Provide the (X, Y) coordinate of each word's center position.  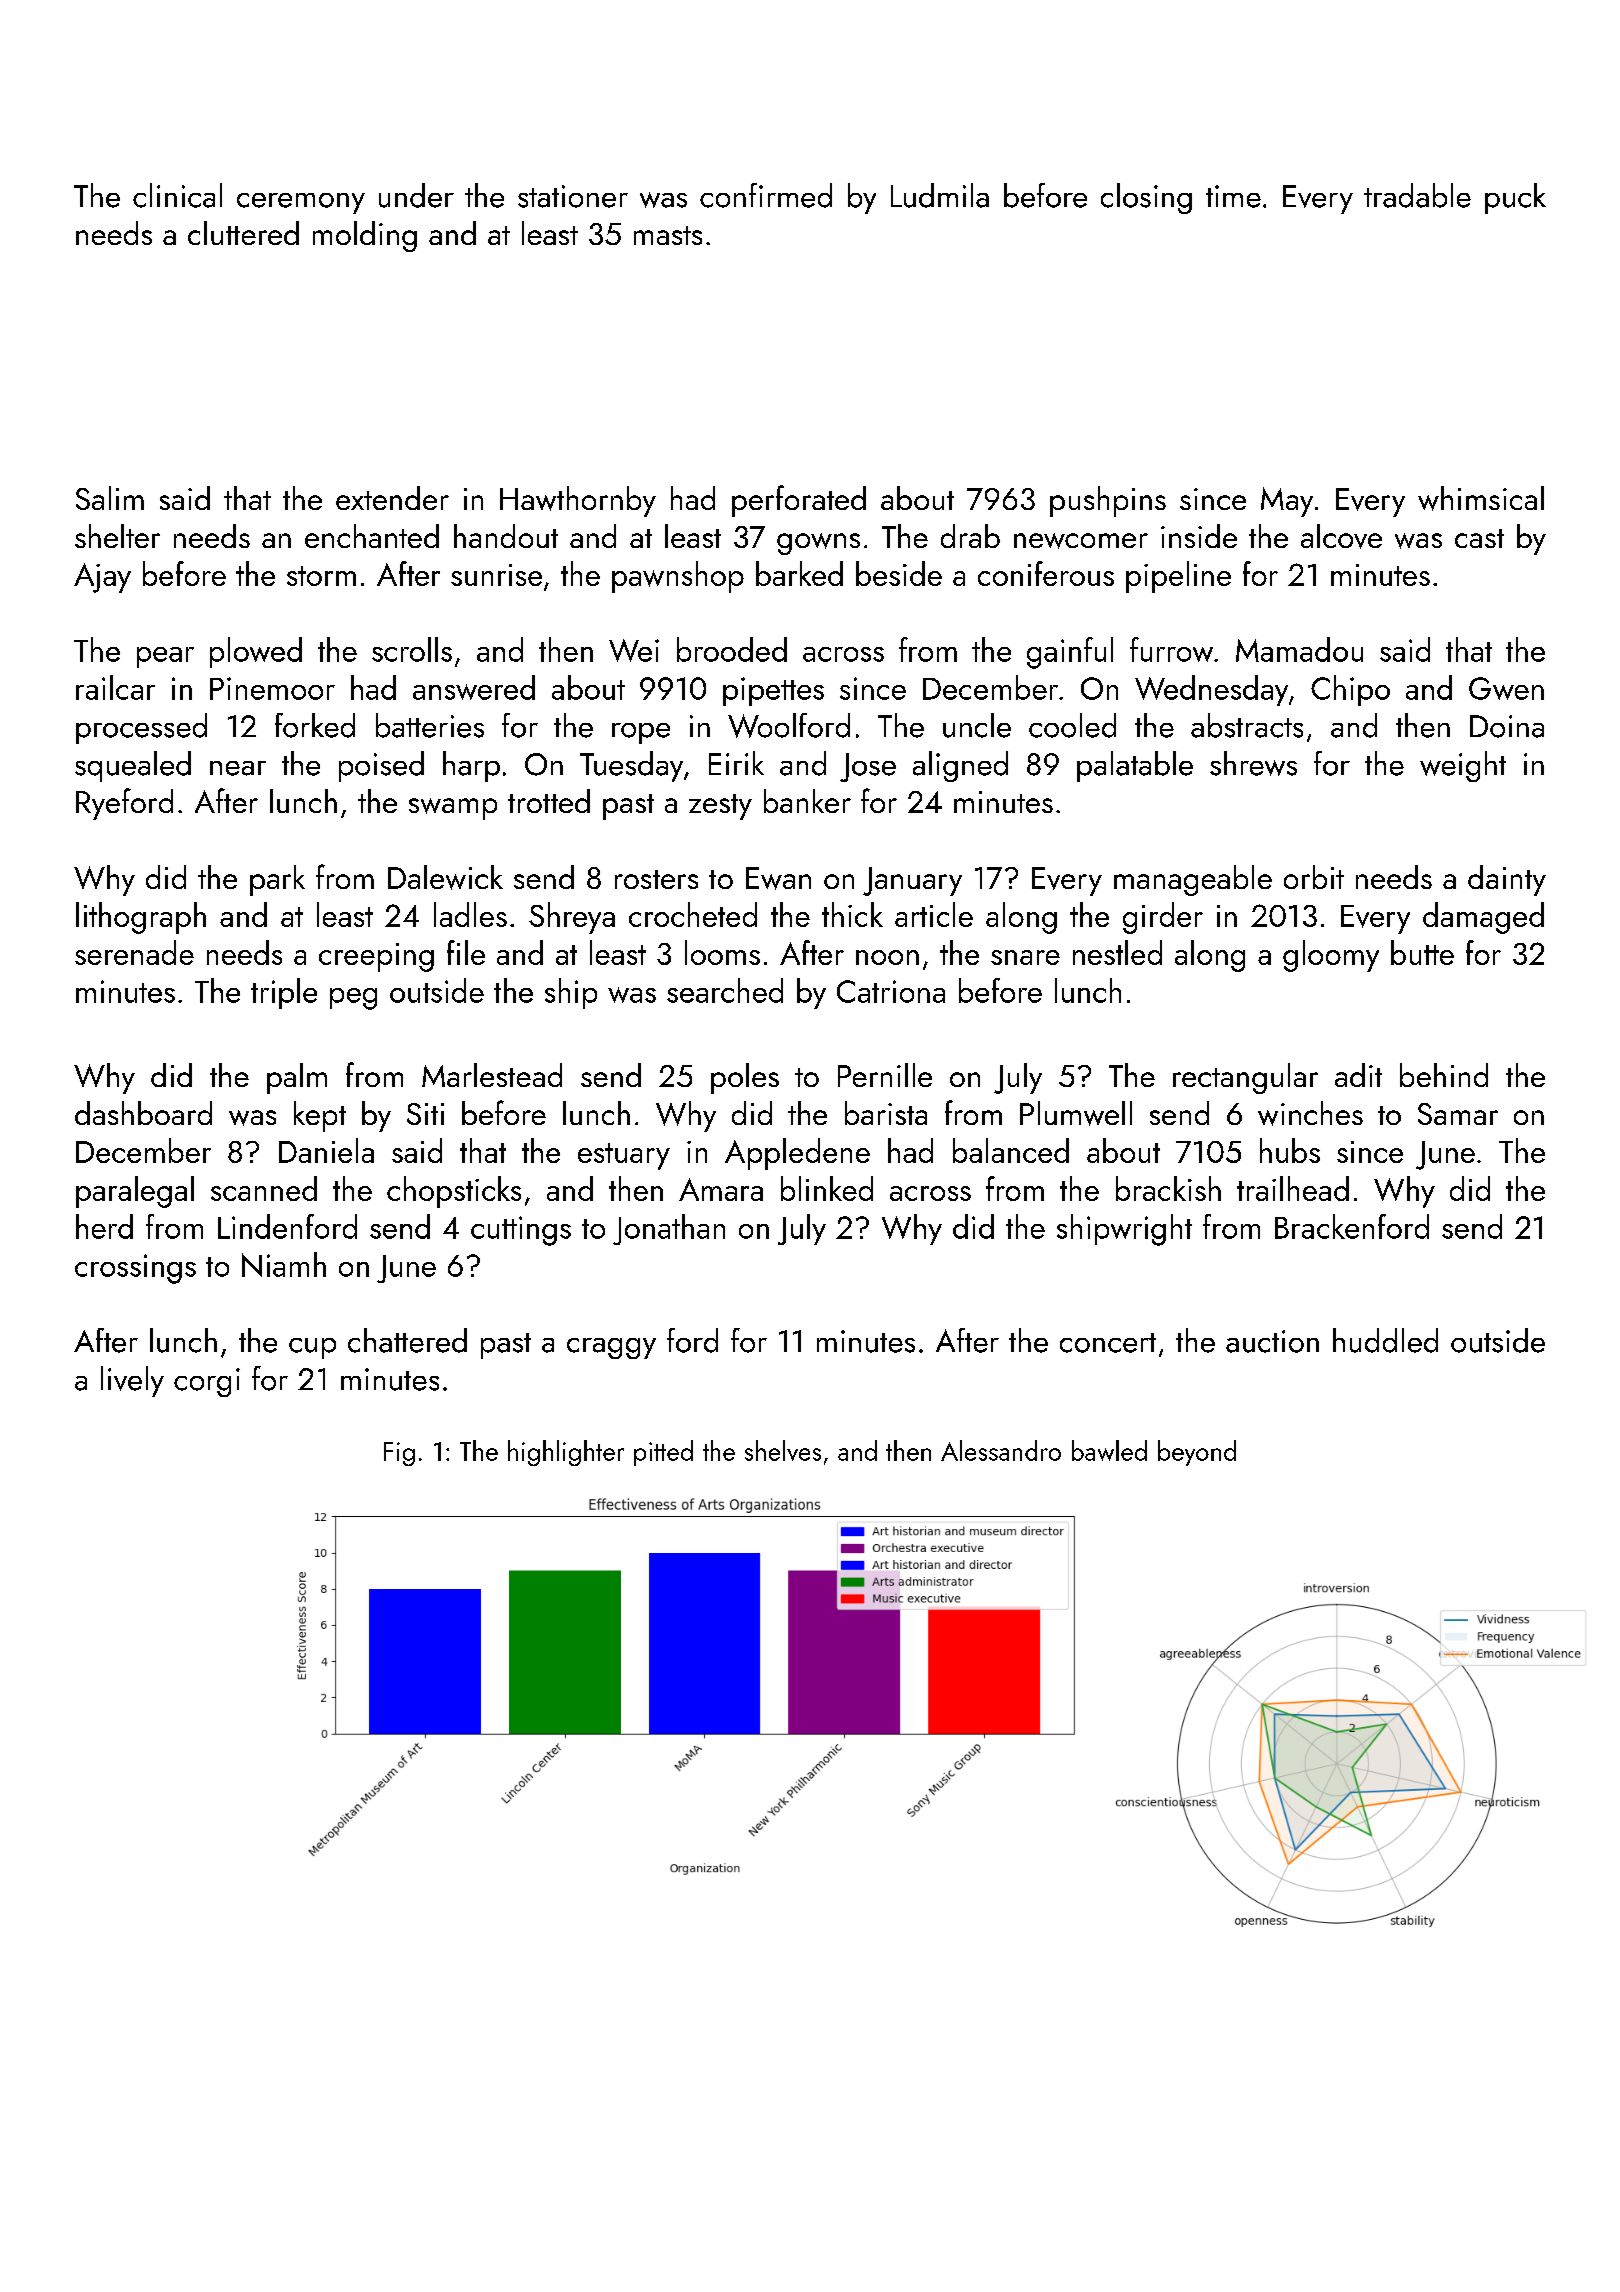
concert (1108, 1343)
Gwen (1506, 688)
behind (1444, 1075)
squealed (133, 766)
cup (312, 1348)
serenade (134, 952)
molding (365, 236)
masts (668, 235)
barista (886, 1113)
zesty (720, 807)
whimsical (1481, 498)
